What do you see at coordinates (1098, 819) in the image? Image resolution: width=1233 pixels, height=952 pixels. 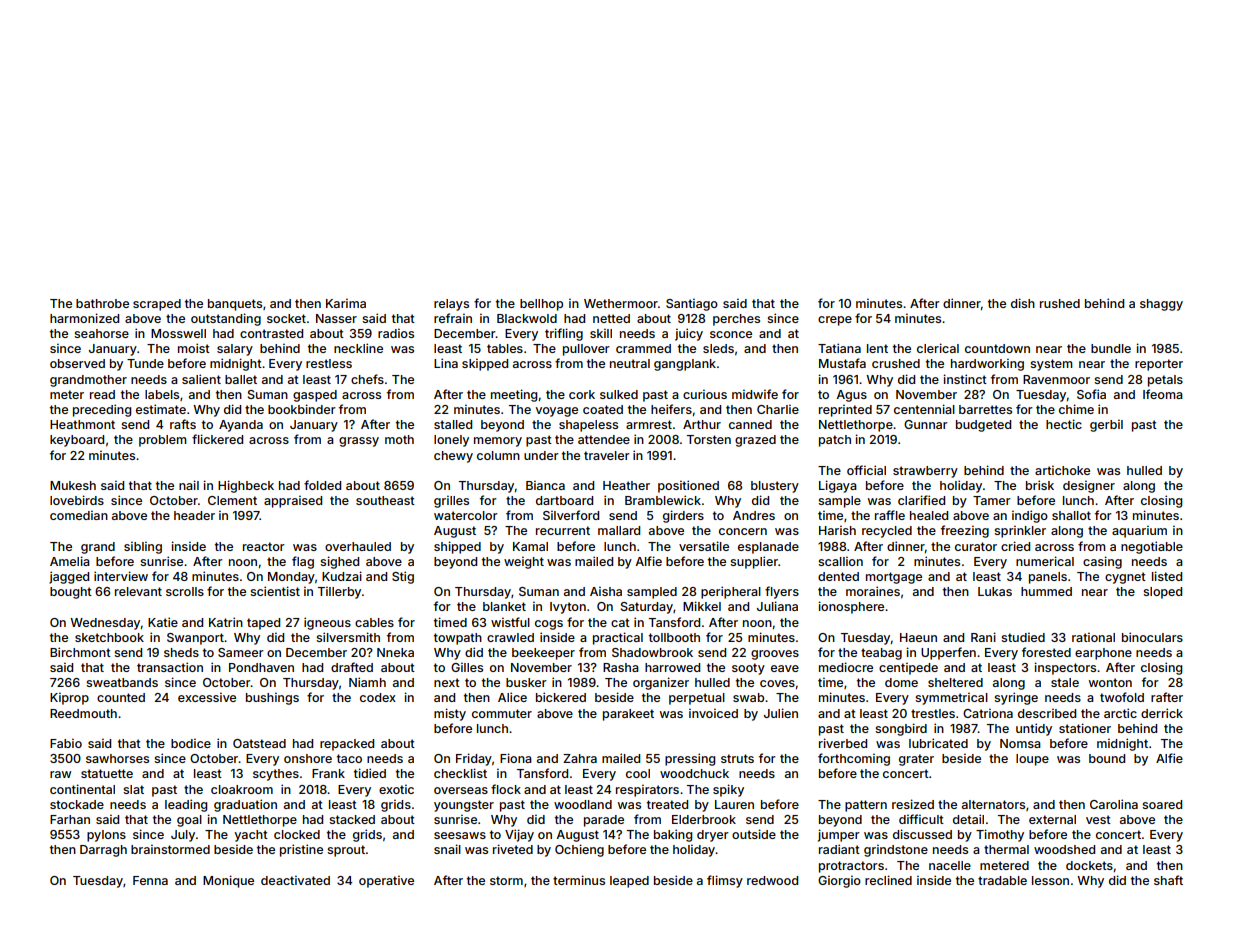 I see `vest` at bounding box center [1098, 819].
